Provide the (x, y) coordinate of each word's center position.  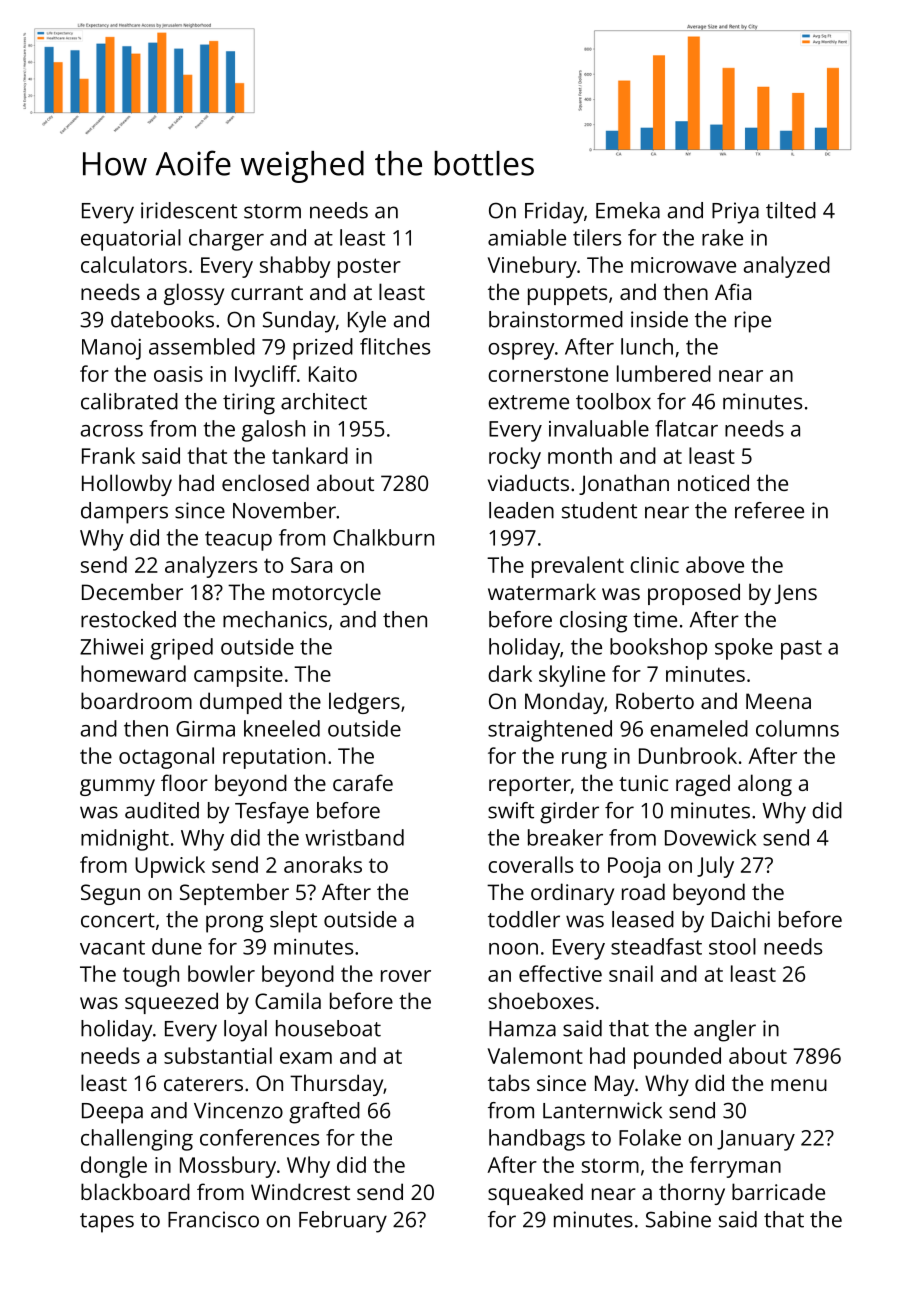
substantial (218, 1055)
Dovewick (710, 837)
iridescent (189, 210)
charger (226, 240)
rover (406, 976)
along (765, 785)
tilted (791, 210)
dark (510, 673)
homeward (133, 673)
